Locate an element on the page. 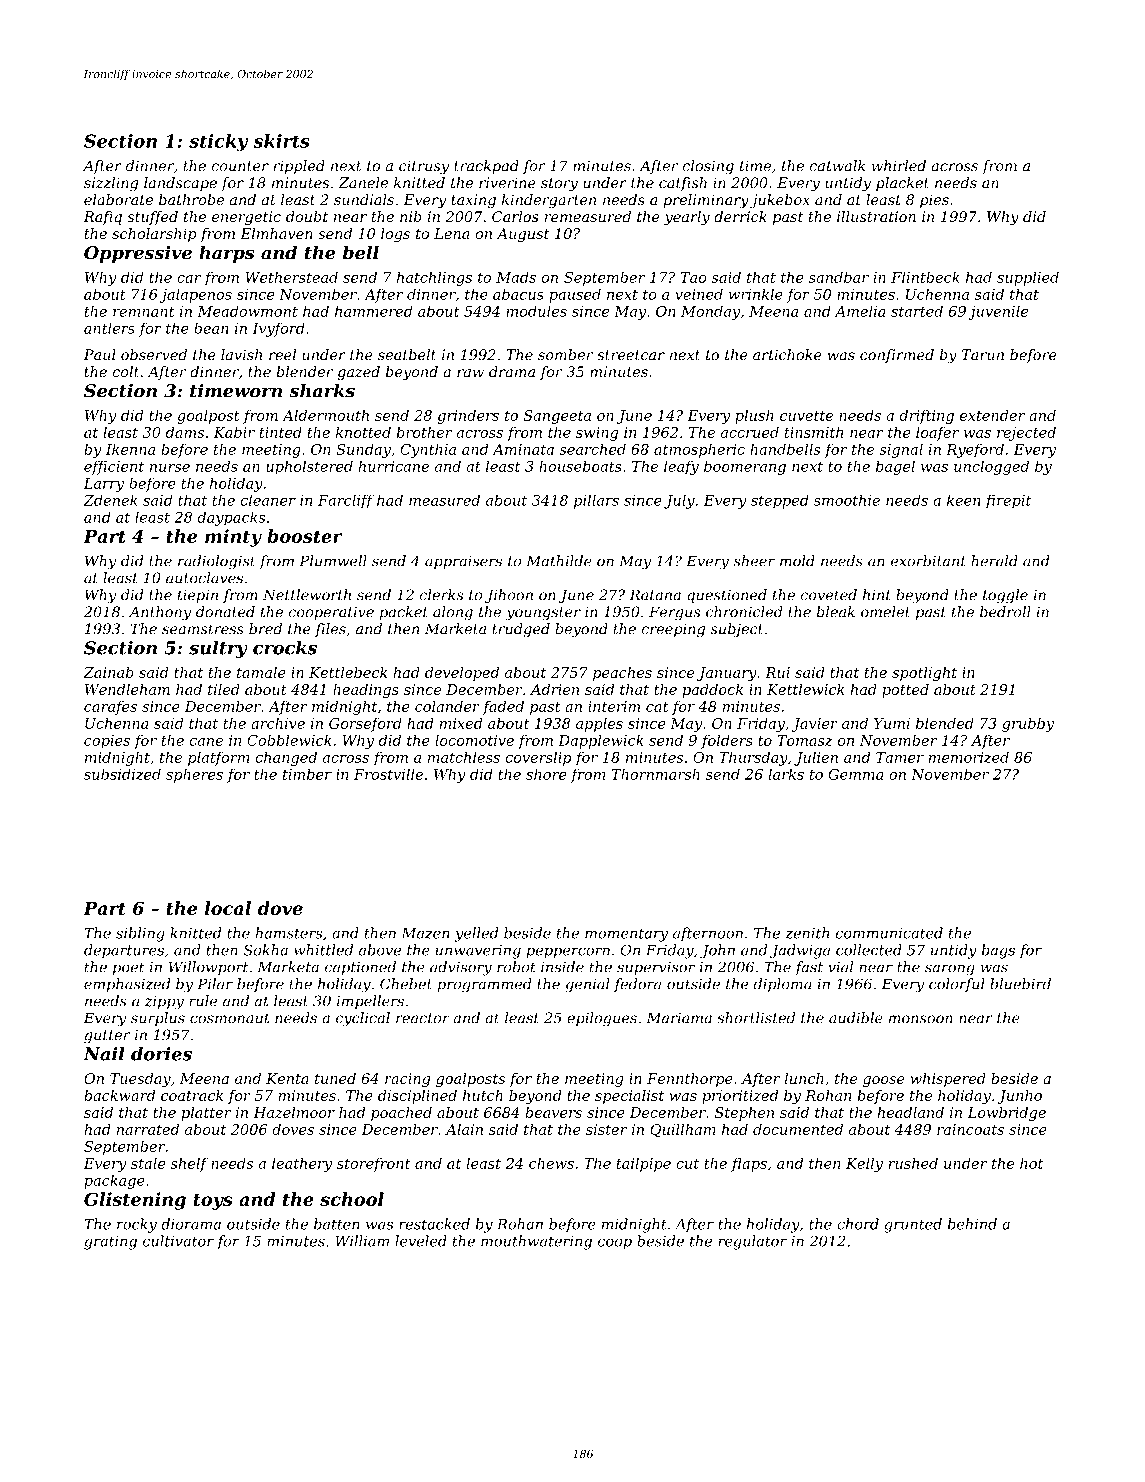  John is located at coordinates (717, 951).
